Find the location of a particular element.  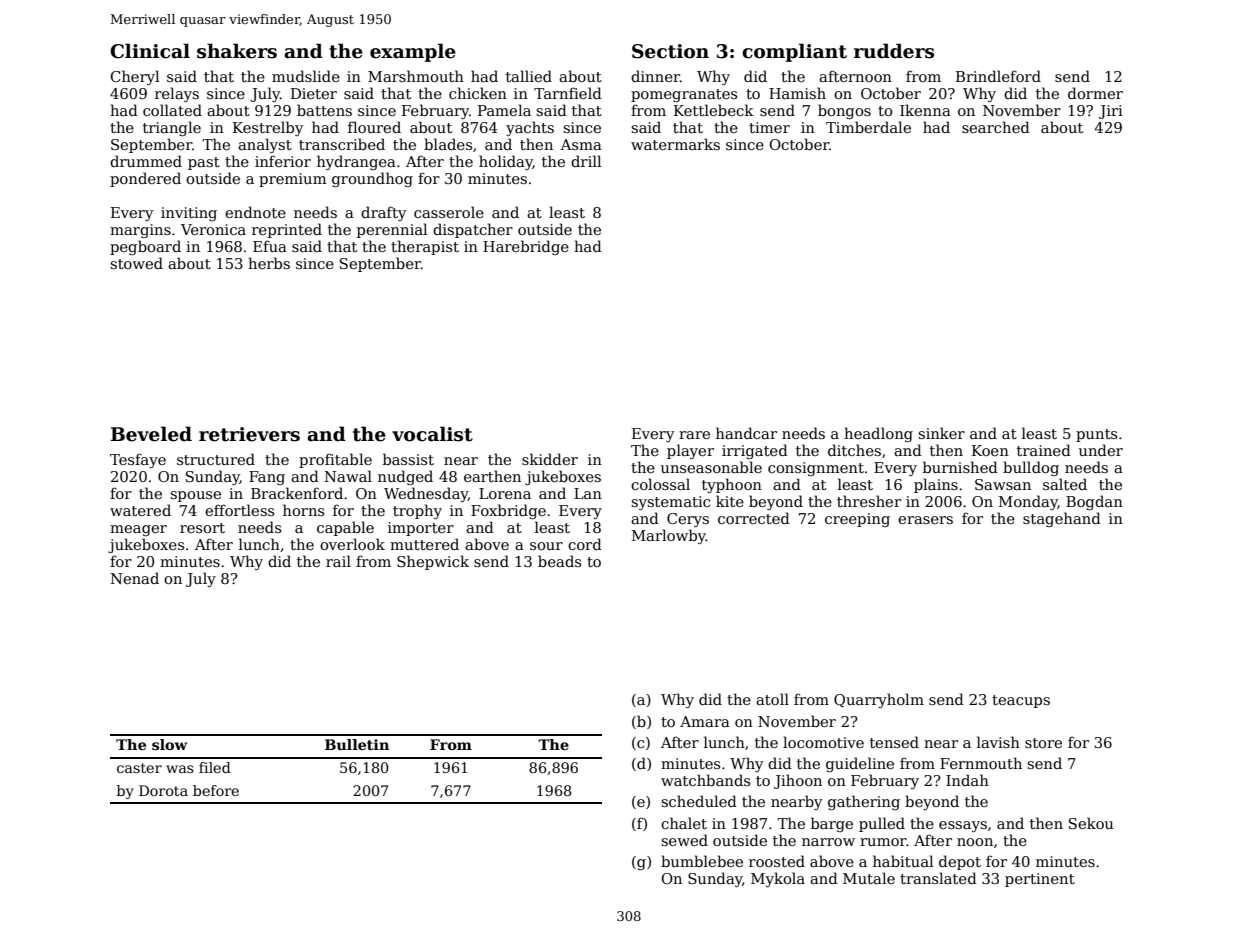

example is located at coordinates (413, 52).
